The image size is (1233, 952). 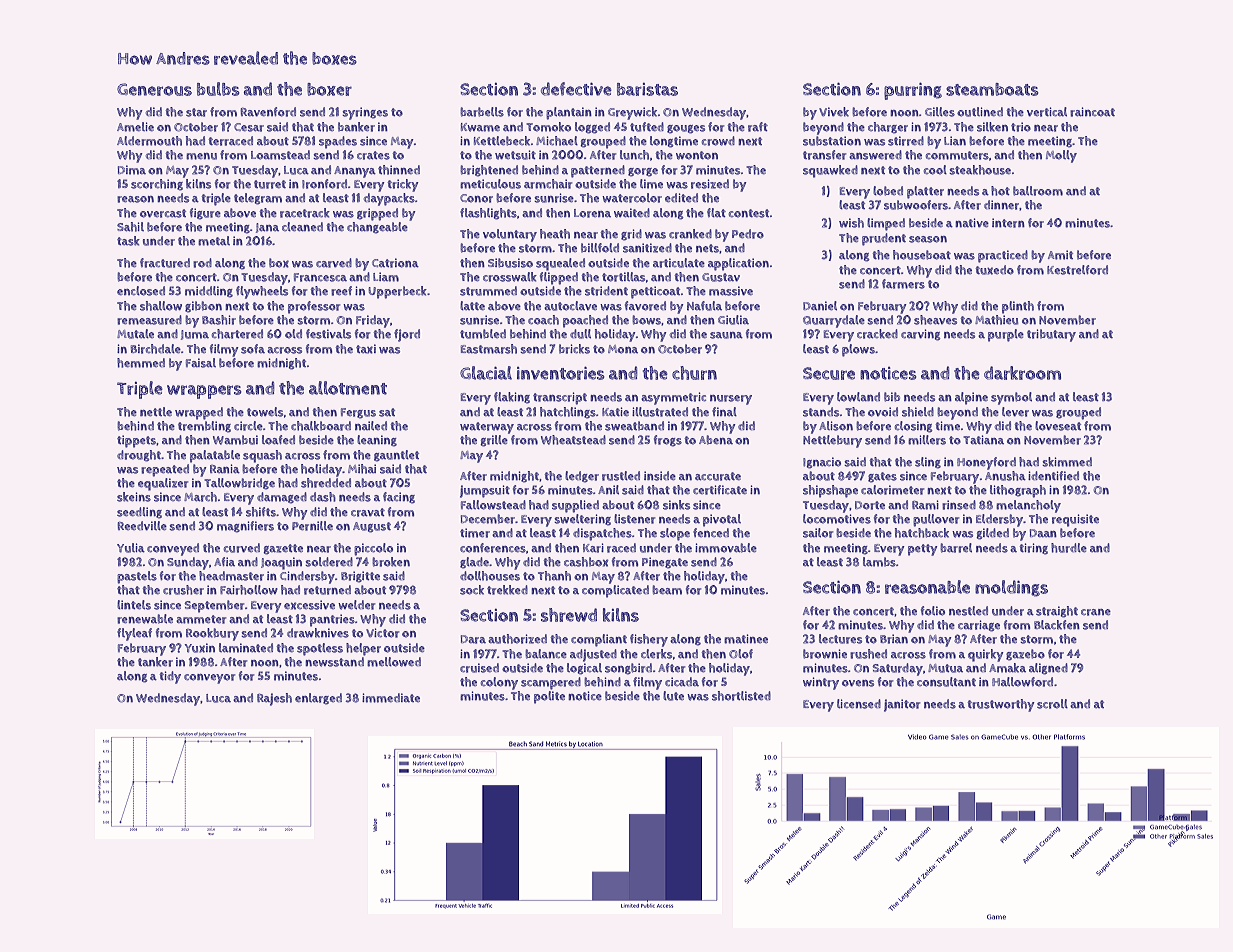 What do you see at coordinates (145, 619) in the screenshot?
I see `renewable` at bounding box center [145, 619].
